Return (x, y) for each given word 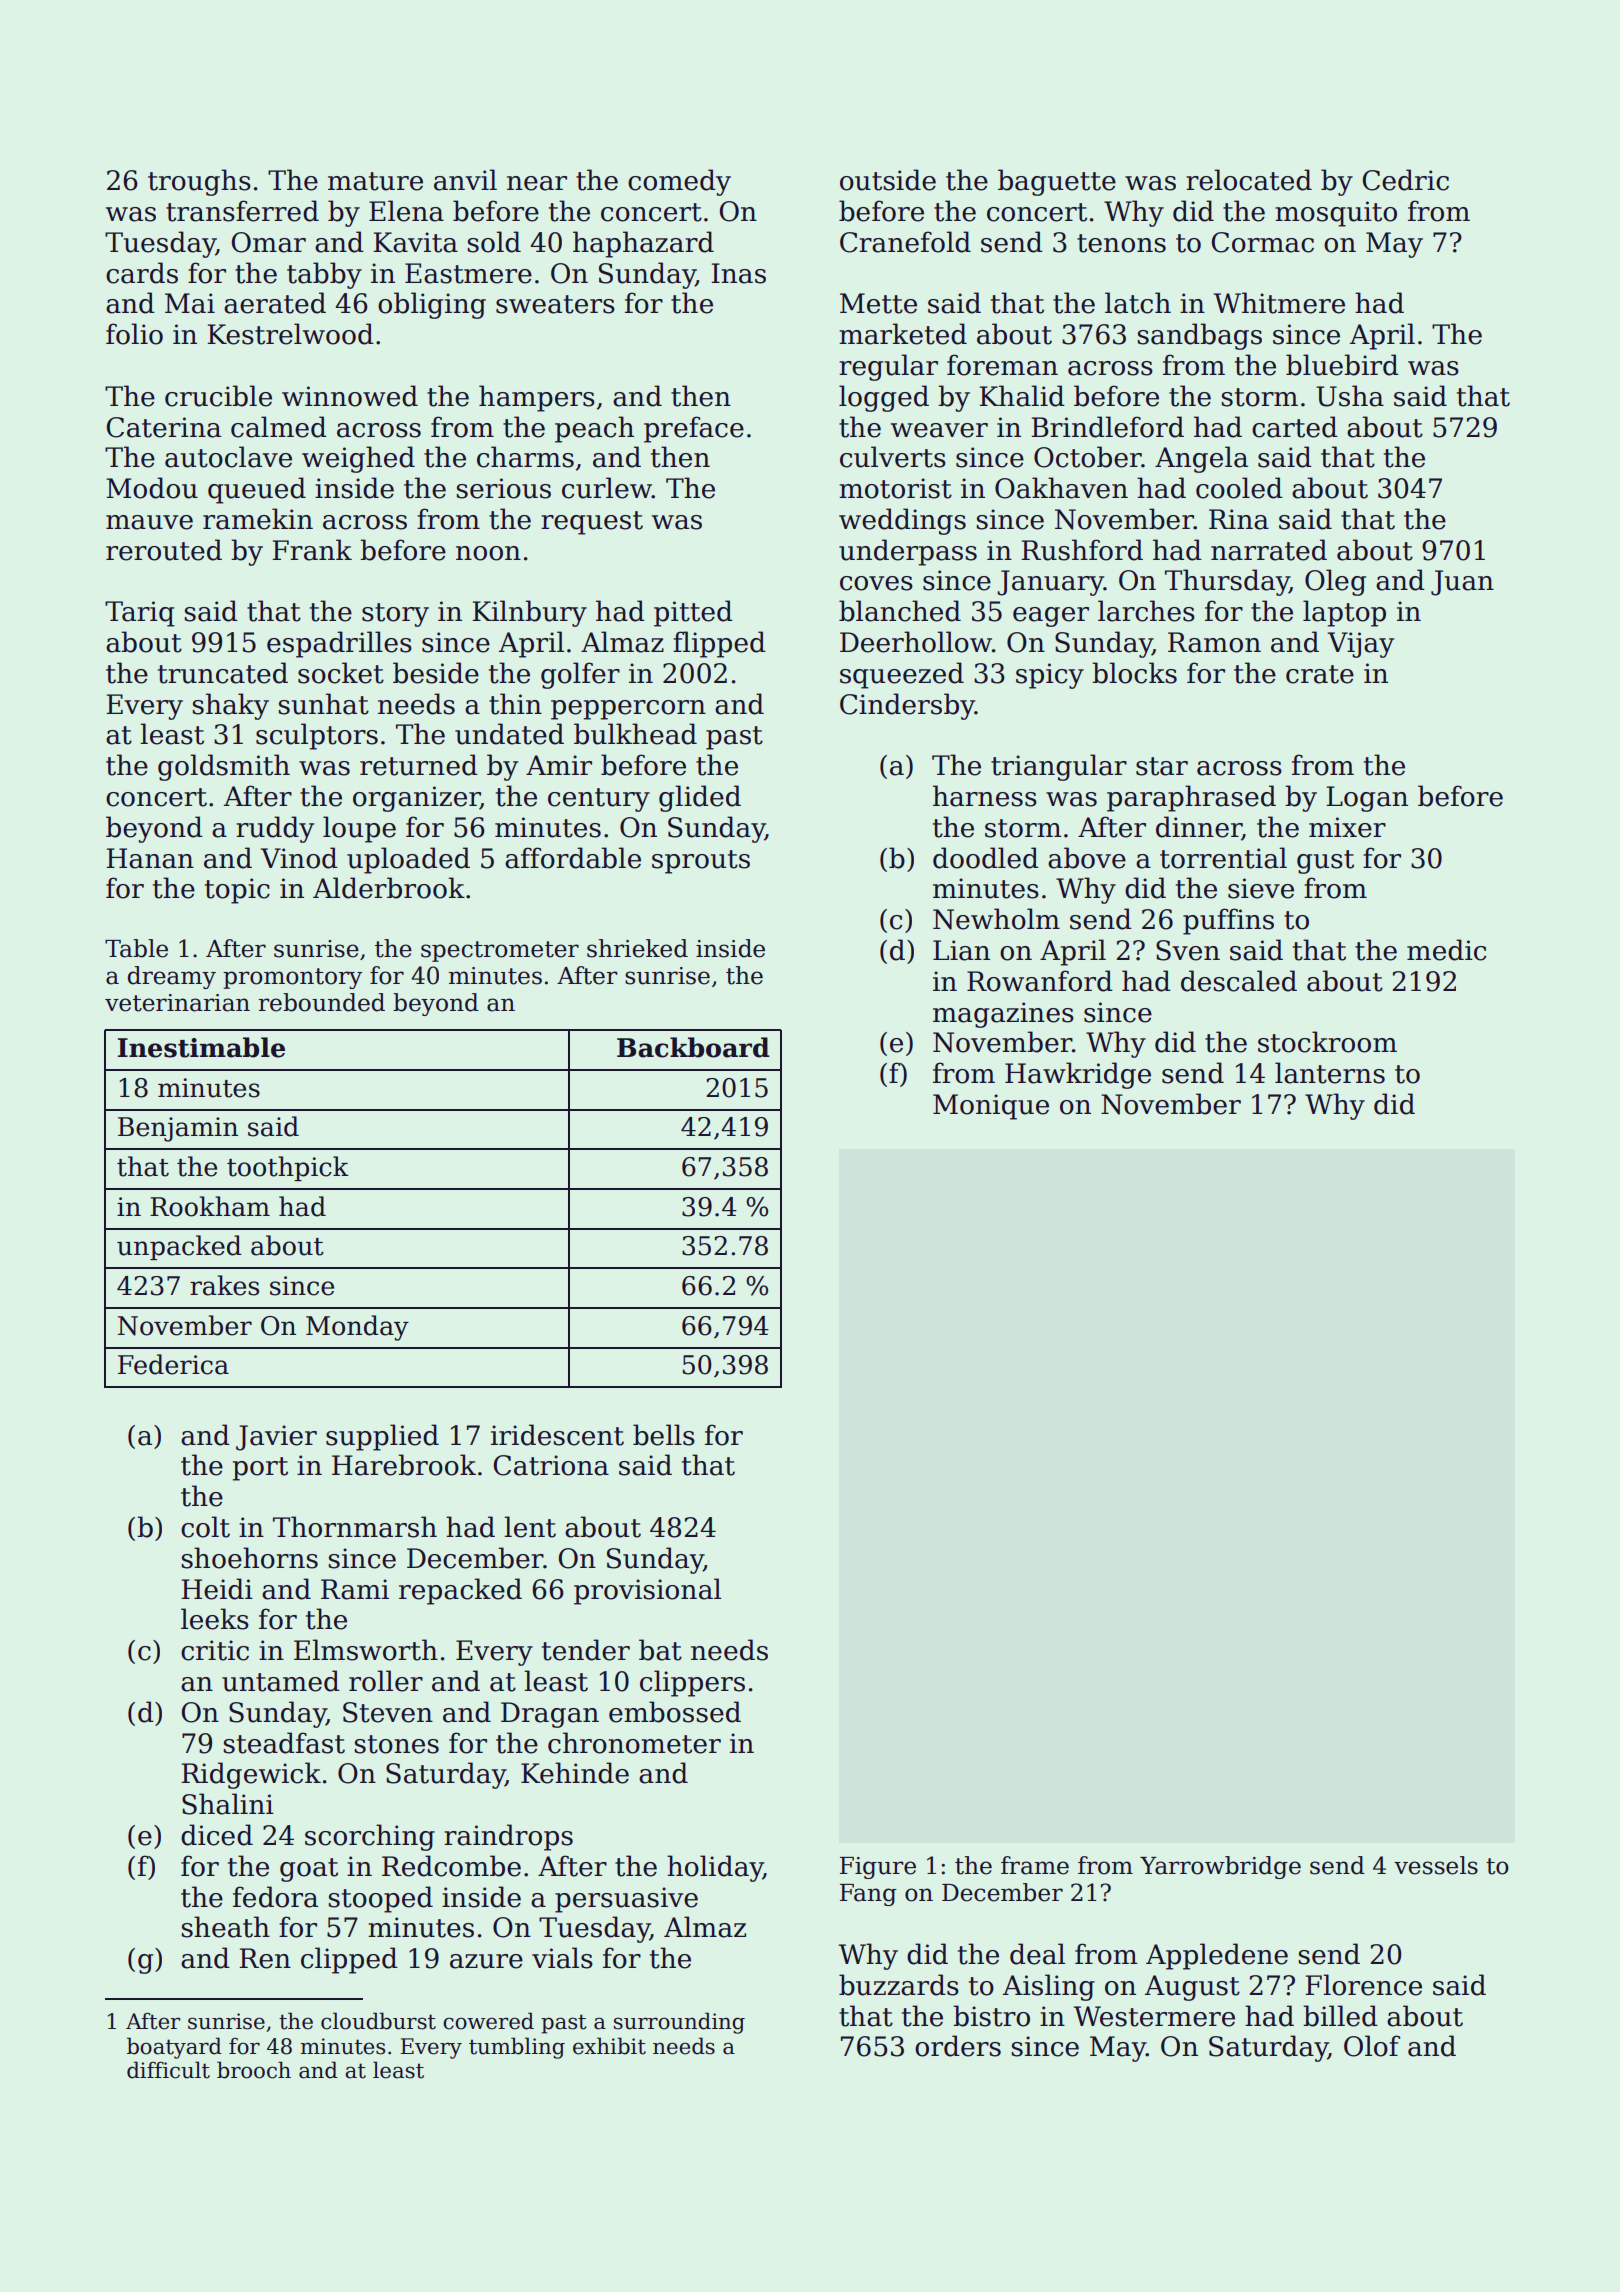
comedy (679, 182)
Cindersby (907, 706)
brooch (254, 2070)
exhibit (609, 2046)
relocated (1249, 180)
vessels (1436, 1865)
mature (375, 181)
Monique (991, 1107)
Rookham (210, 1206)
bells (664, 1435)
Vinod (299, 858)
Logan (1367, 799)
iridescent (557, 1435)
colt (205, 1527)
